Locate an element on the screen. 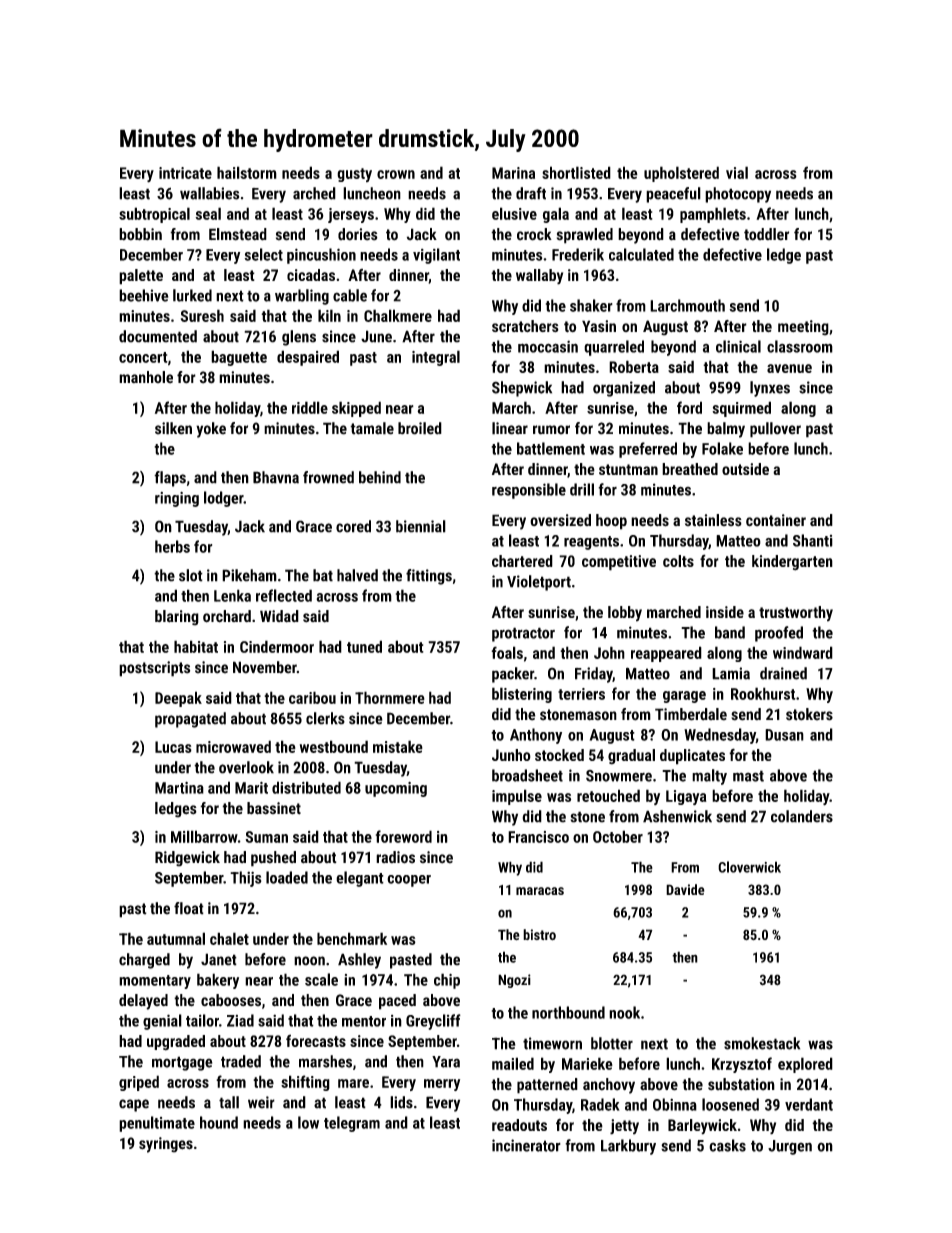 This screenshot has height=1233, width=952. elusive is located at coordinates (514, 213).
